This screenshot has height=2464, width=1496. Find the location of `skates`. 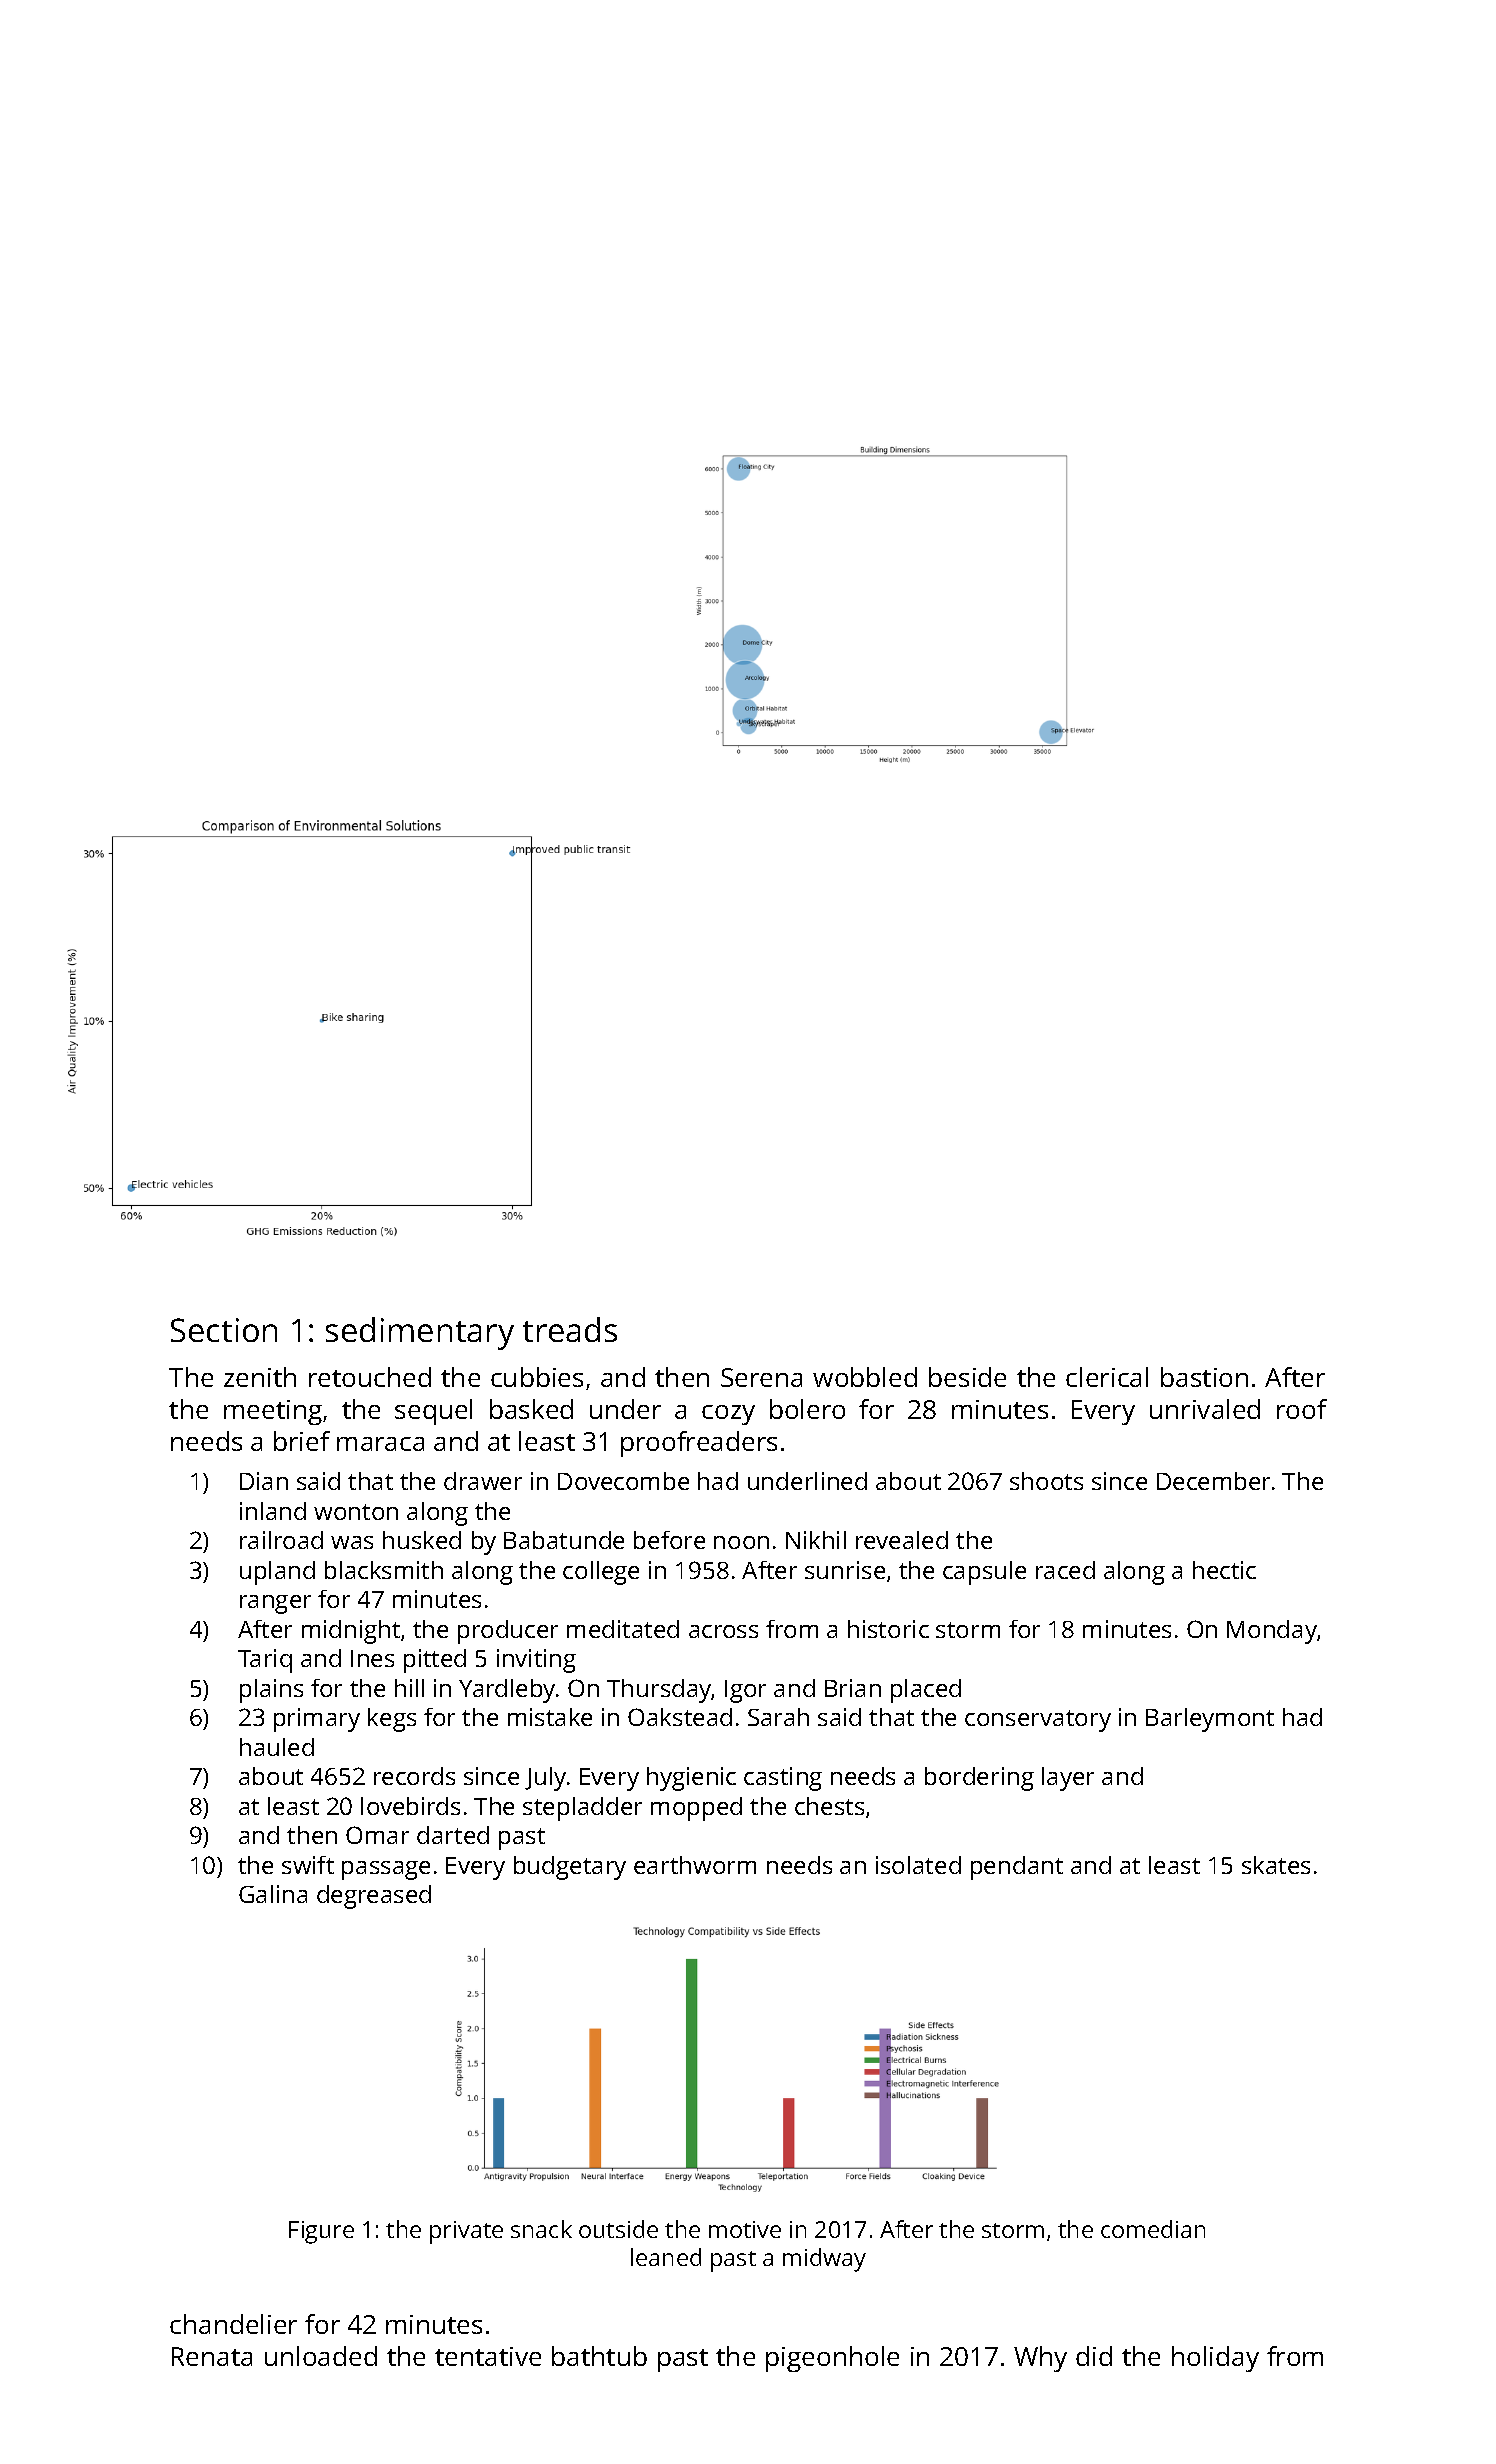

skates is located at coordinates (1276, 1865).
